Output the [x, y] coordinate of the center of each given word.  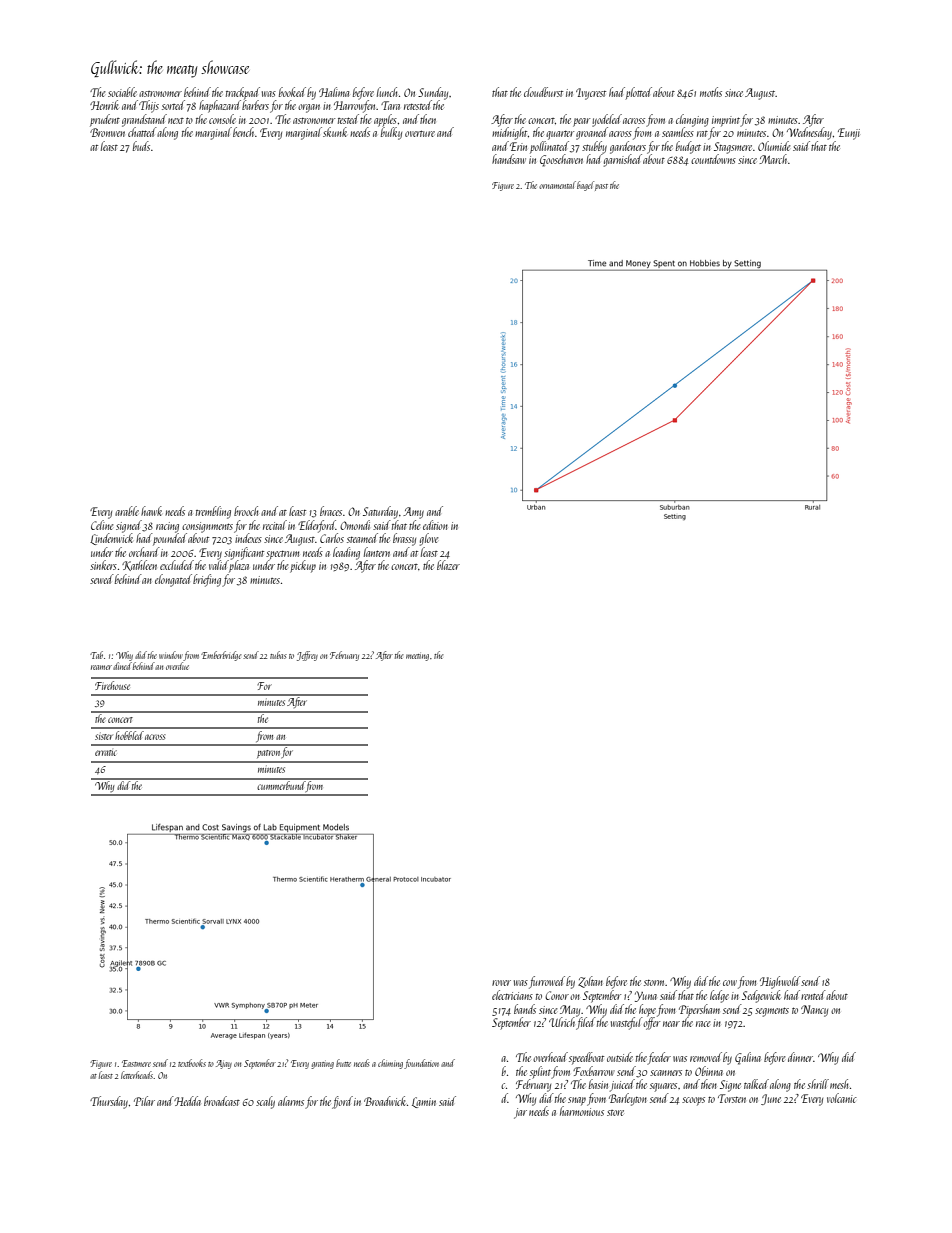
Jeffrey [307, 656]
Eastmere [136, 1063]
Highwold [780, 982]
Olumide [774, 146]
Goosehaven [561, 160]
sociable [122, 92]
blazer [448, 565]
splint [540, 1072]
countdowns [713, 159]
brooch [246, 511]
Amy [413, 513]
